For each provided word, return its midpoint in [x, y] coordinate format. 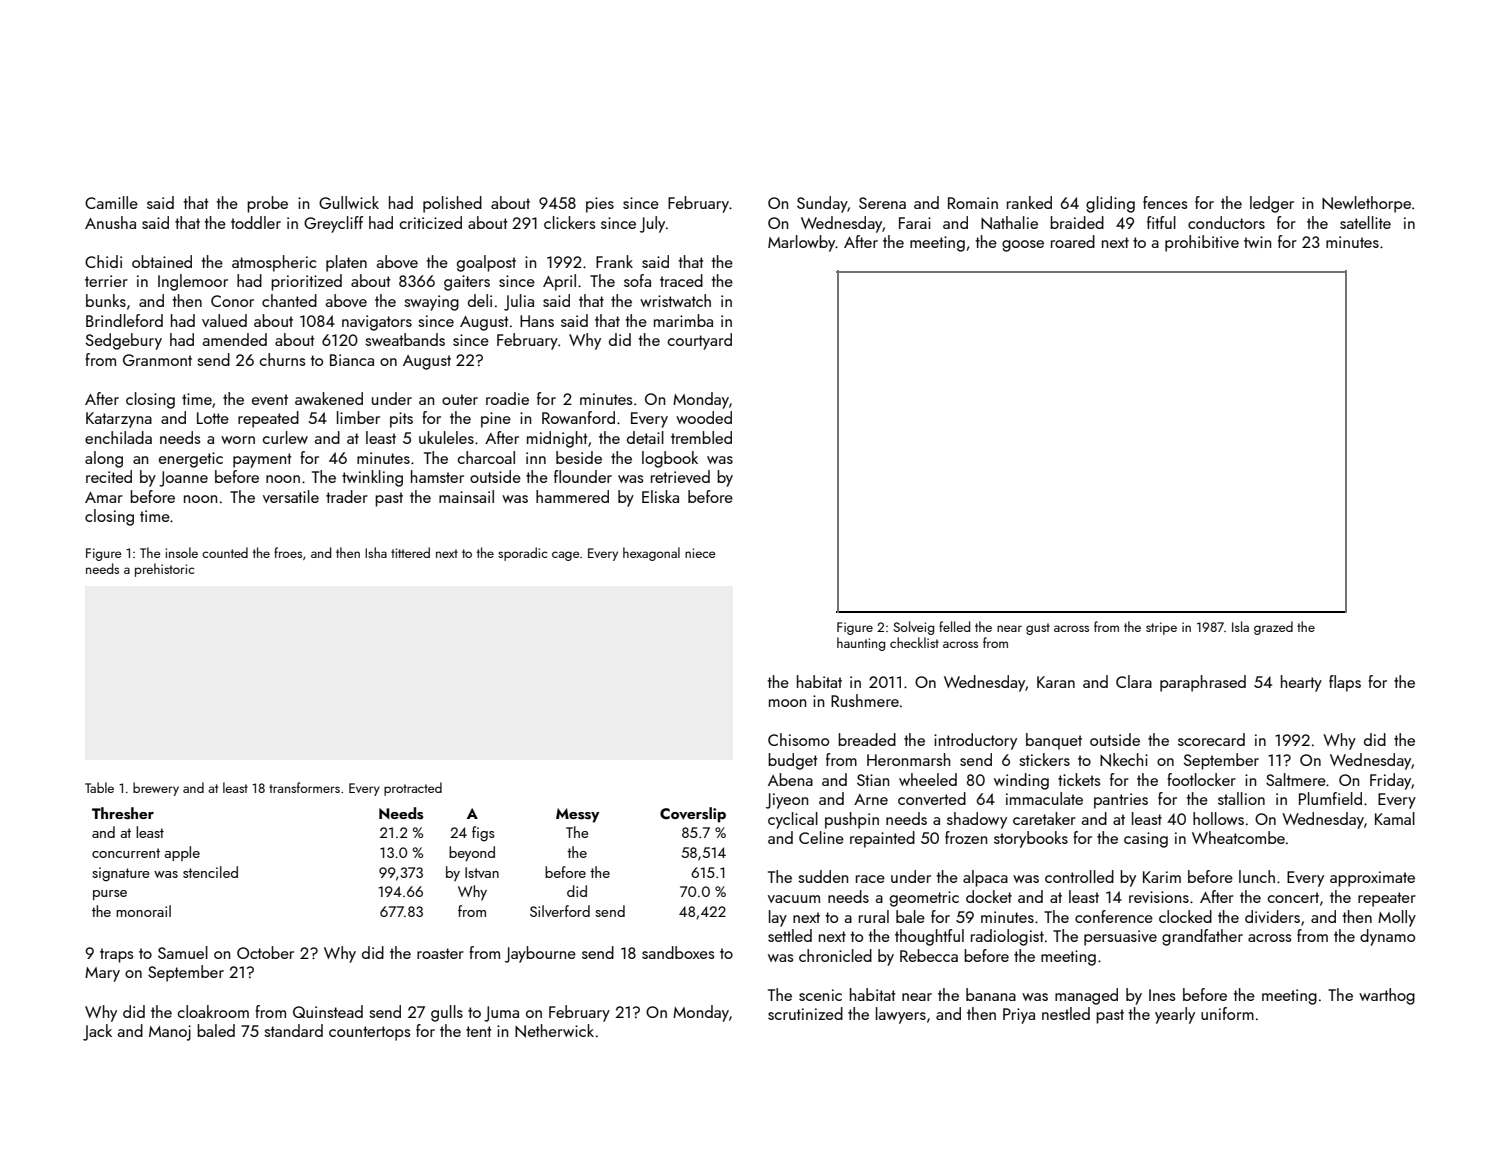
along [104, 459]
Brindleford [124, 320]
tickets [1079, 779]
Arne [871, 799]
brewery [156, 789]
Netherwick [554, 1031]
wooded [704, 417]
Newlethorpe [1366, 204]
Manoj [170, 1033]
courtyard [700, 341]
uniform [1227, 1013]
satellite [1365, 222]
